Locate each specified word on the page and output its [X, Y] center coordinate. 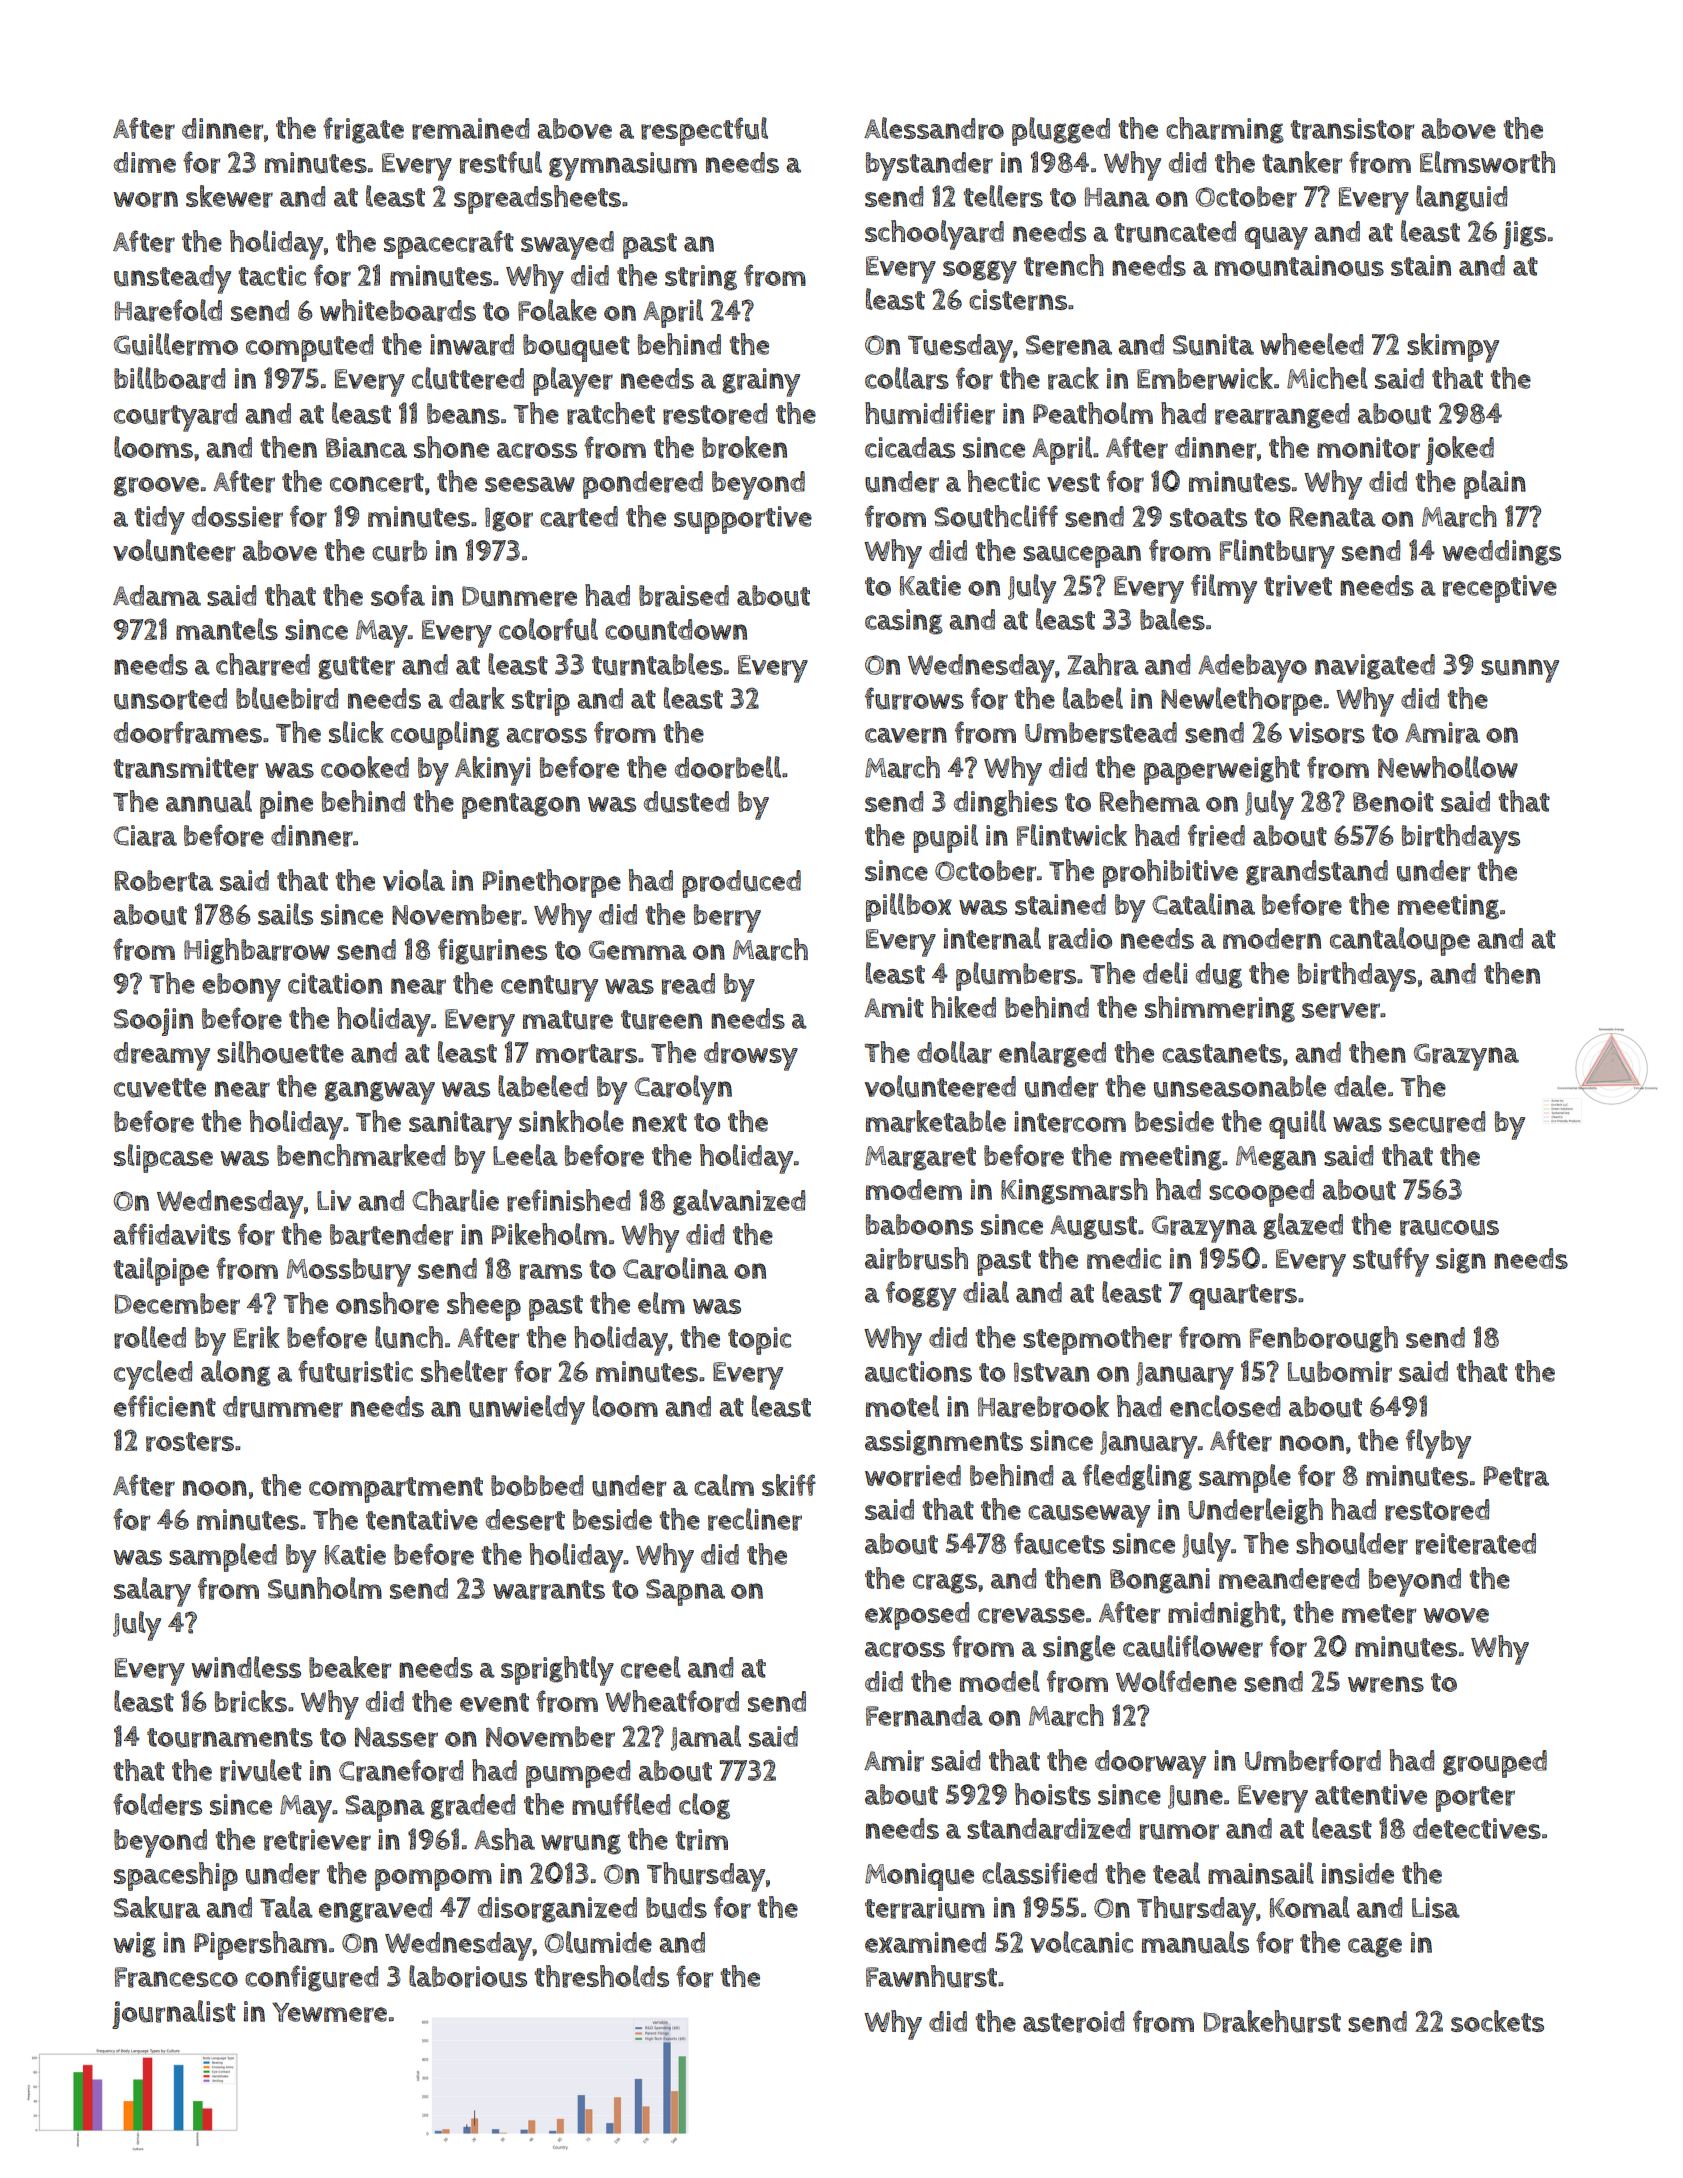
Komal [1309, 1907]
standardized [1049, 1829]
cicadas [910, 447]
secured [1437, 1122]
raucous [1449, 1228]
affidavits [172, 1234]
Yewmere [329, 2012]
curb [399, 551]
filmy [1224, 589]
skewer [229, 196]
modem [914, 1189]
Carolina [675, 1268]
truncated [1175, 232]
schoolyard [934, 235]
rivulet [261, 1770]
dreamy [162, 1056]
